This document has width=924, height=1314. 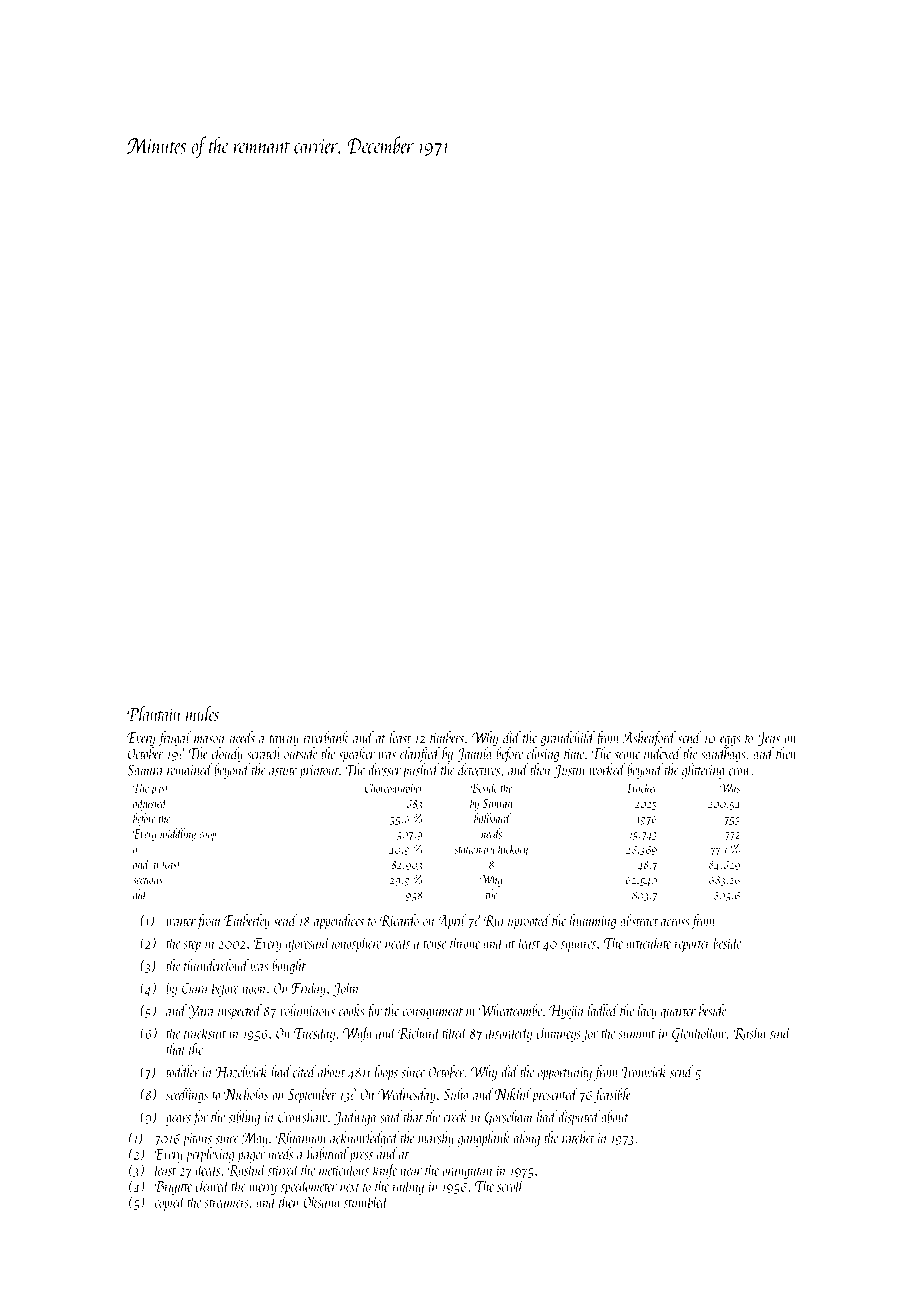 What do you see at coordinates (202, 713) in the document?
I see `mules` at bounding box center [202, 713].
